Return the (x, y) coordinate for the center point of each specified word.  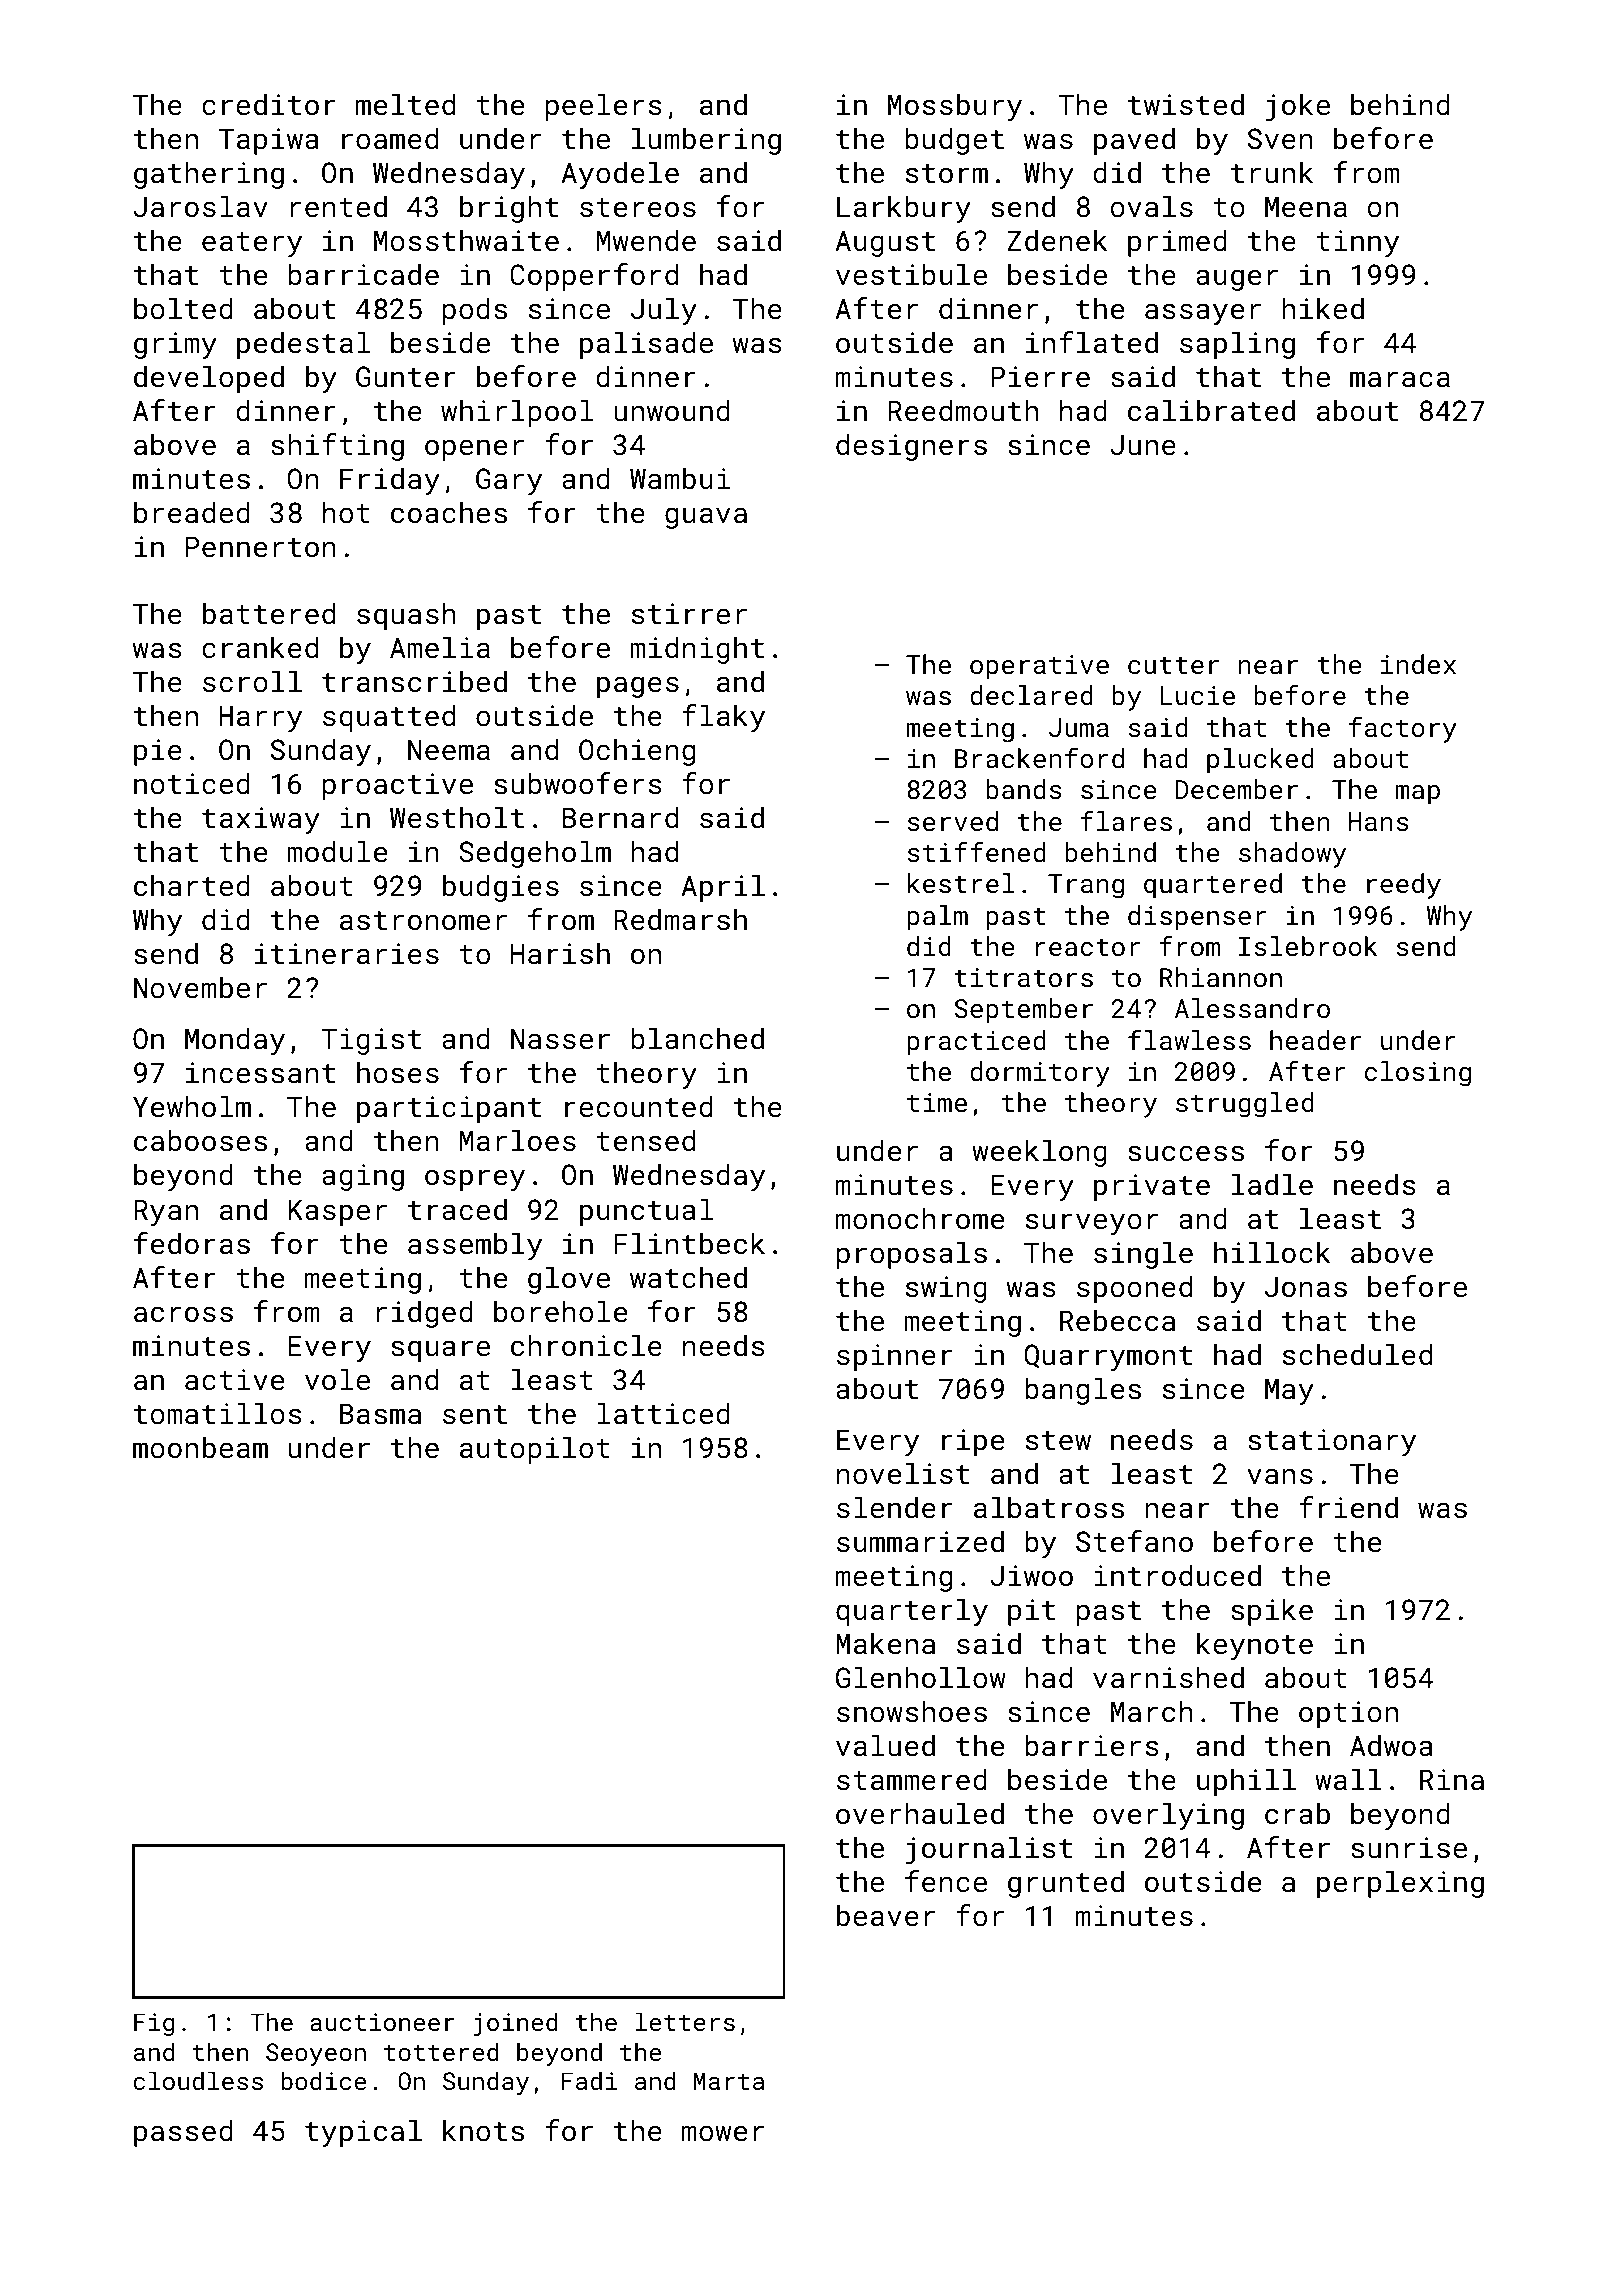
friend (1348, 1507)
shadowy (1292, 855)
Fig (154, 2024)
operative (1039, 667)
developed (209, 379)
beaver (886, 1915)
